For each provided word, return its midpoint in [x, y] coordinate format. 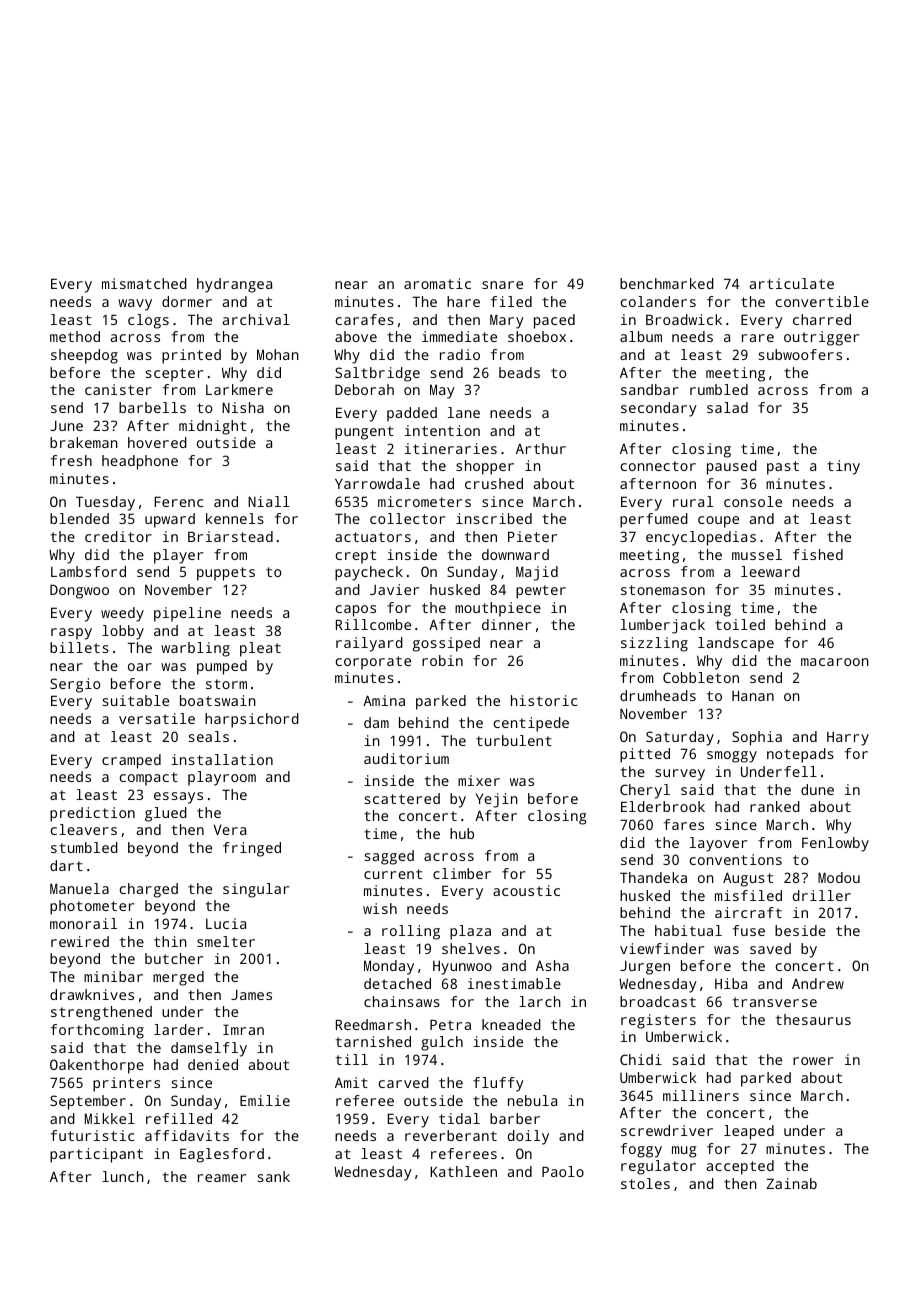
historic [544, 700]
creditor [118, 536]
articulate [792, 283]
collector [407, 518]
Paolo [563, 1171]
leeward [770, 571]
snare [502, 285]
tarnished [373, 1041]
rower [813, 1061]
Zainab [791, 1183]
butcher [174, 958]
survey [680, 775]
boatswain [218, 700]
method [75, 336]
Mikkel [110, 1118]
